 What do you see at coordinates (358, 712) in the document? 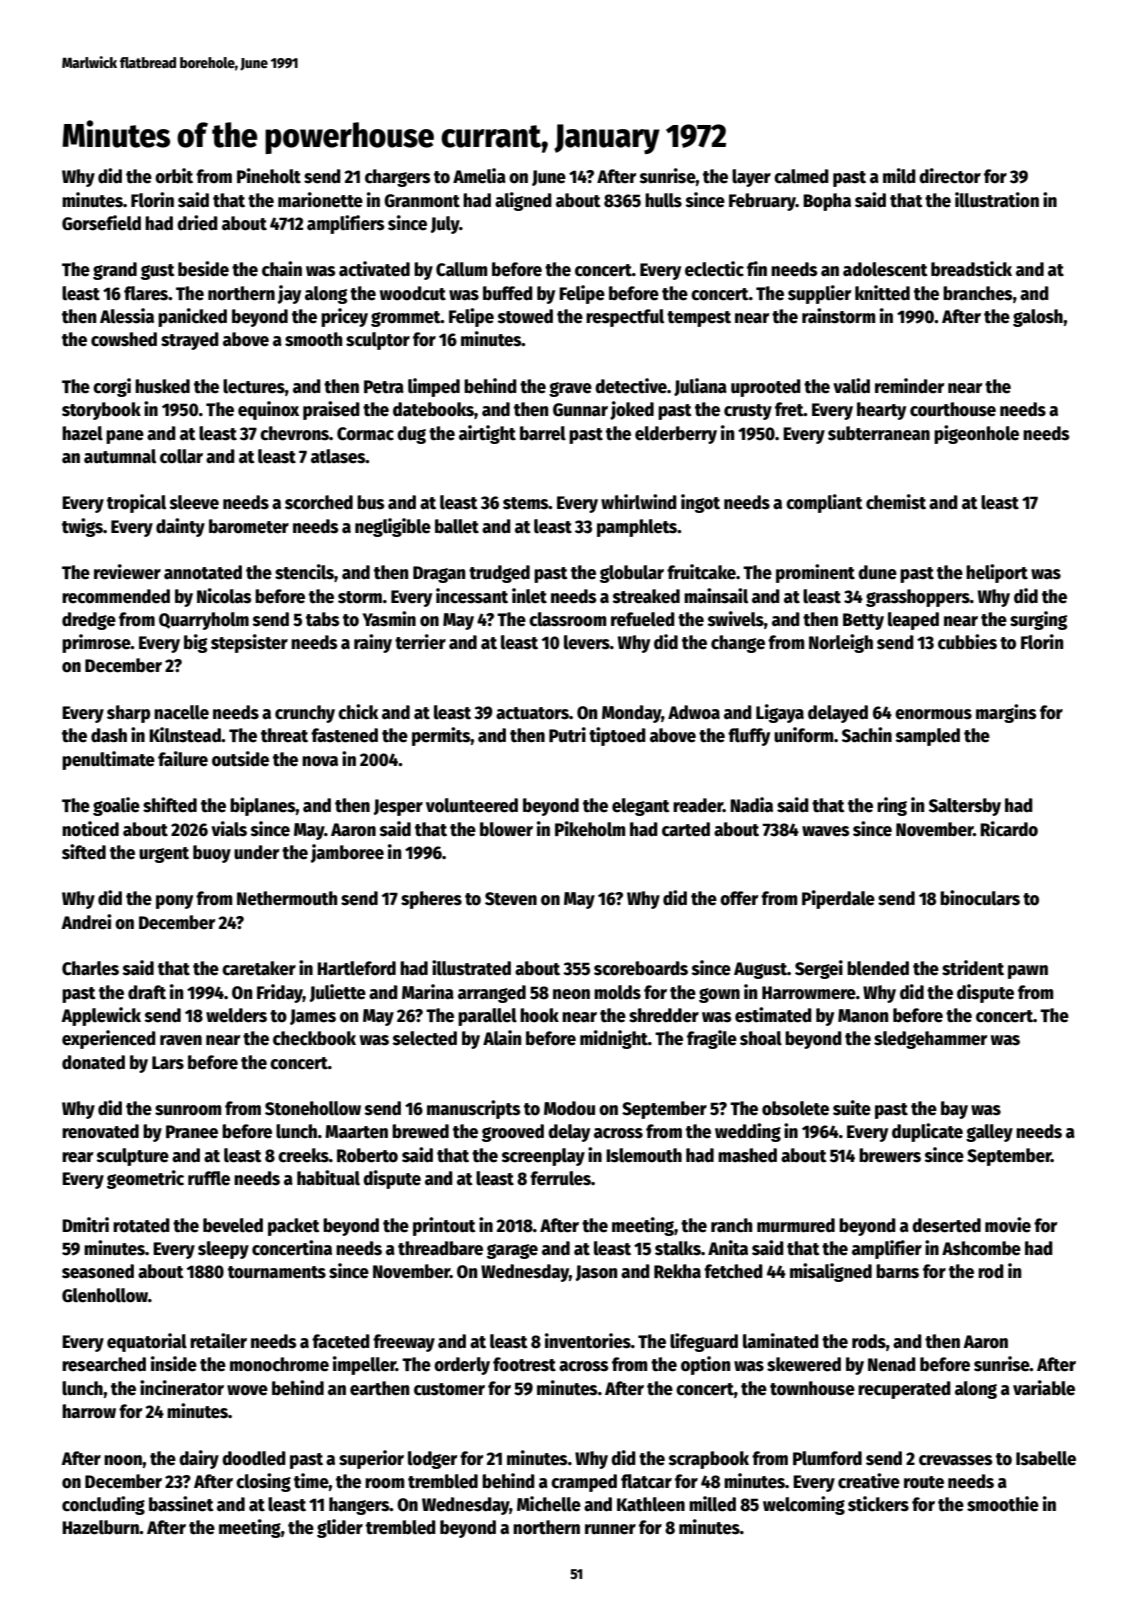
I see `chick` at bounding box center [358, 712].
